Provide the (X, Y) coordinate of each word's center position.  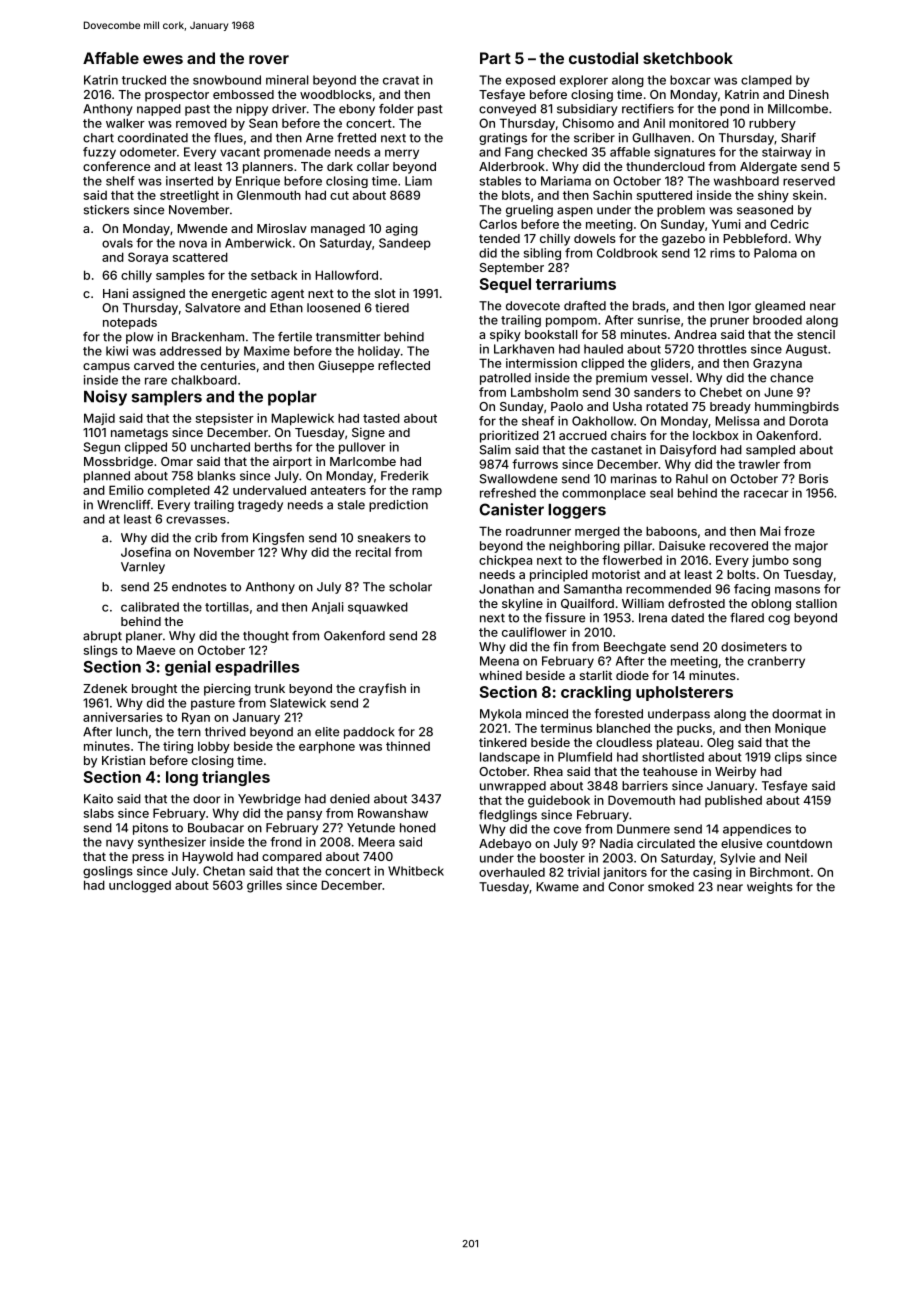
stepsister (225, 419)
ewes (163, 59)
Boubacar (216, 828)
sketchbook (688, 58)
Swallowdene (518, 479)
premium (621, 379)
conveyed (507, 110)
